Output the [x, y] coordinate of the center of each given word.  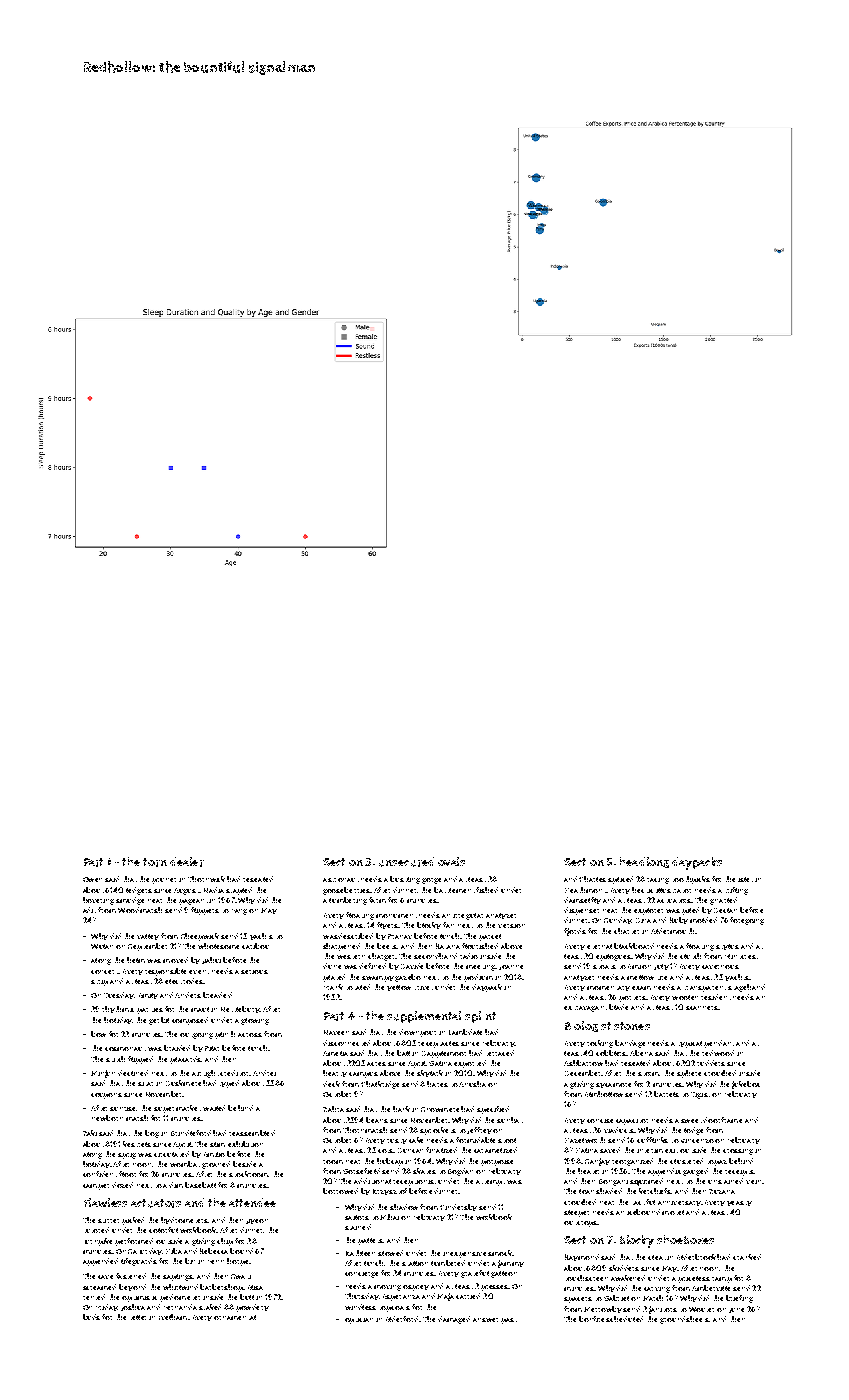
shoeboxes [685, 1239]
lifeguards [139, 1262]
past [509, 1321]
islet [745, 879]
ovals [451, 861]
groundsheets [685, 1320]
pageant [193, 902]
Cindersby [458, 1207]
